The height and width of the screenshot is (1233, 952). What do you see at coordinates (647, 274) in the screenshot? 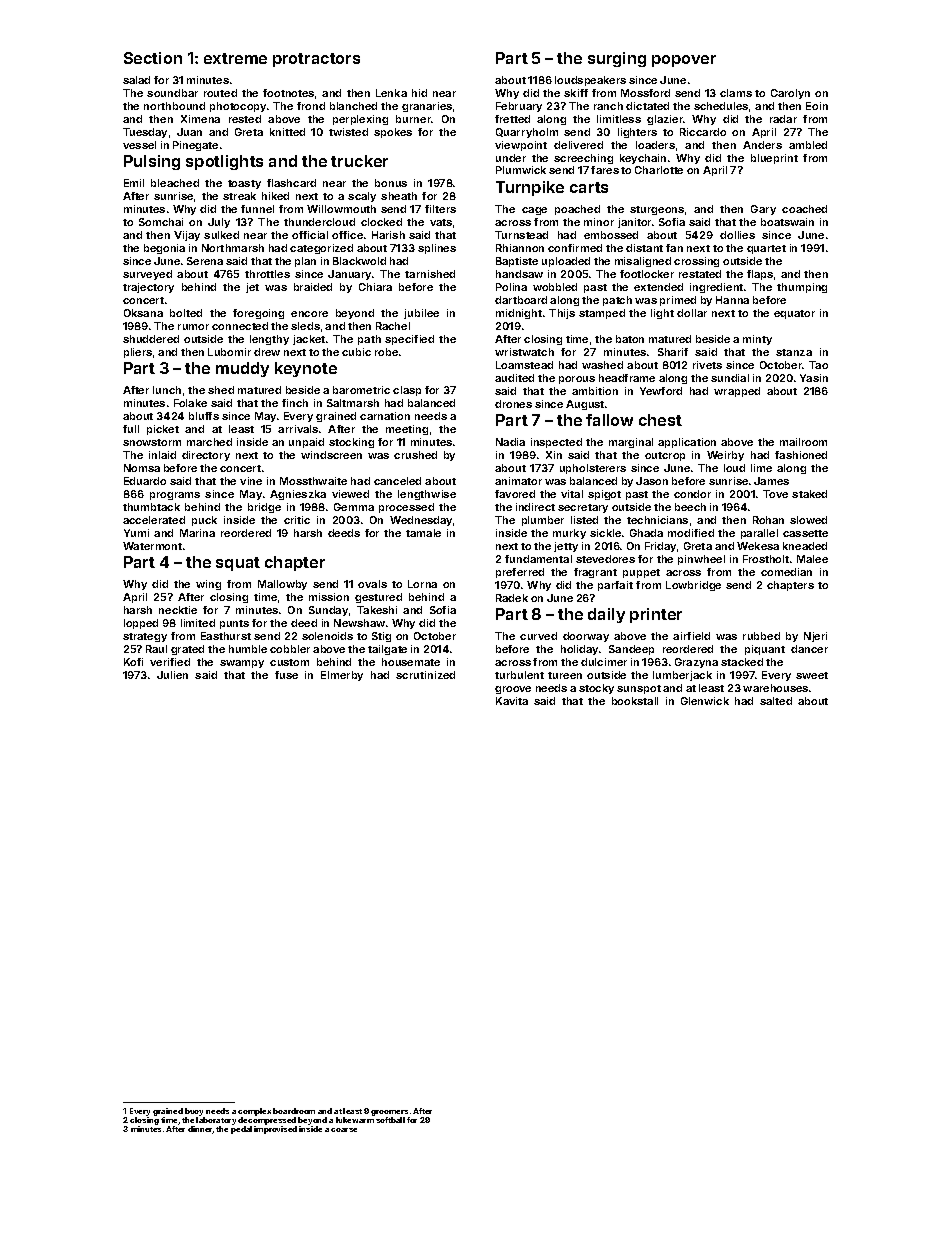
I see `footlocker` at bounding box center [647, 274].
